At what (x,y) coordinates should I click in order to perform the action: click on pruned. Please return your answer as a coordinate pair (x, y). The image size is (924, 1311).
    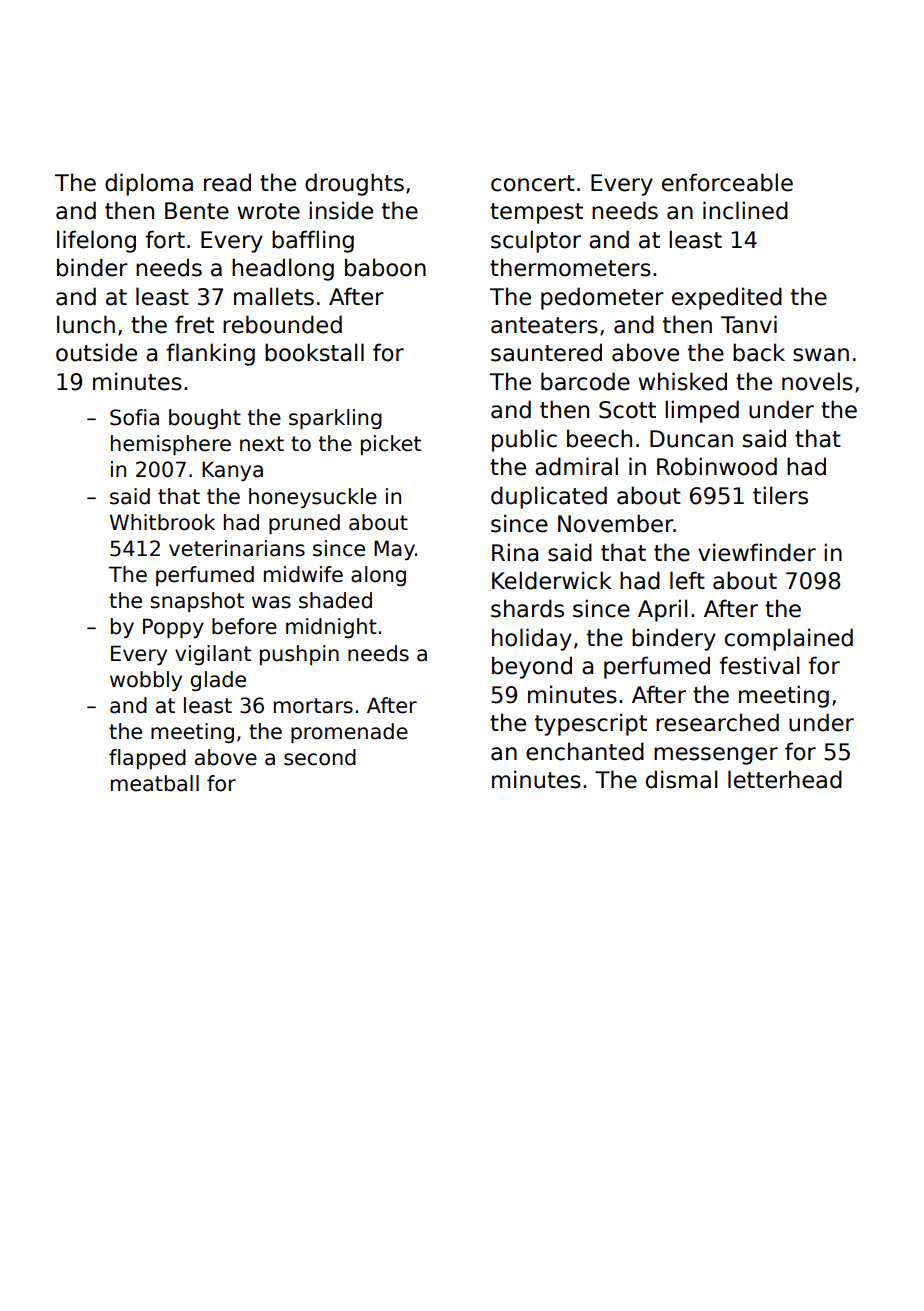
    Looking at the image, I should click on (304, 524).
